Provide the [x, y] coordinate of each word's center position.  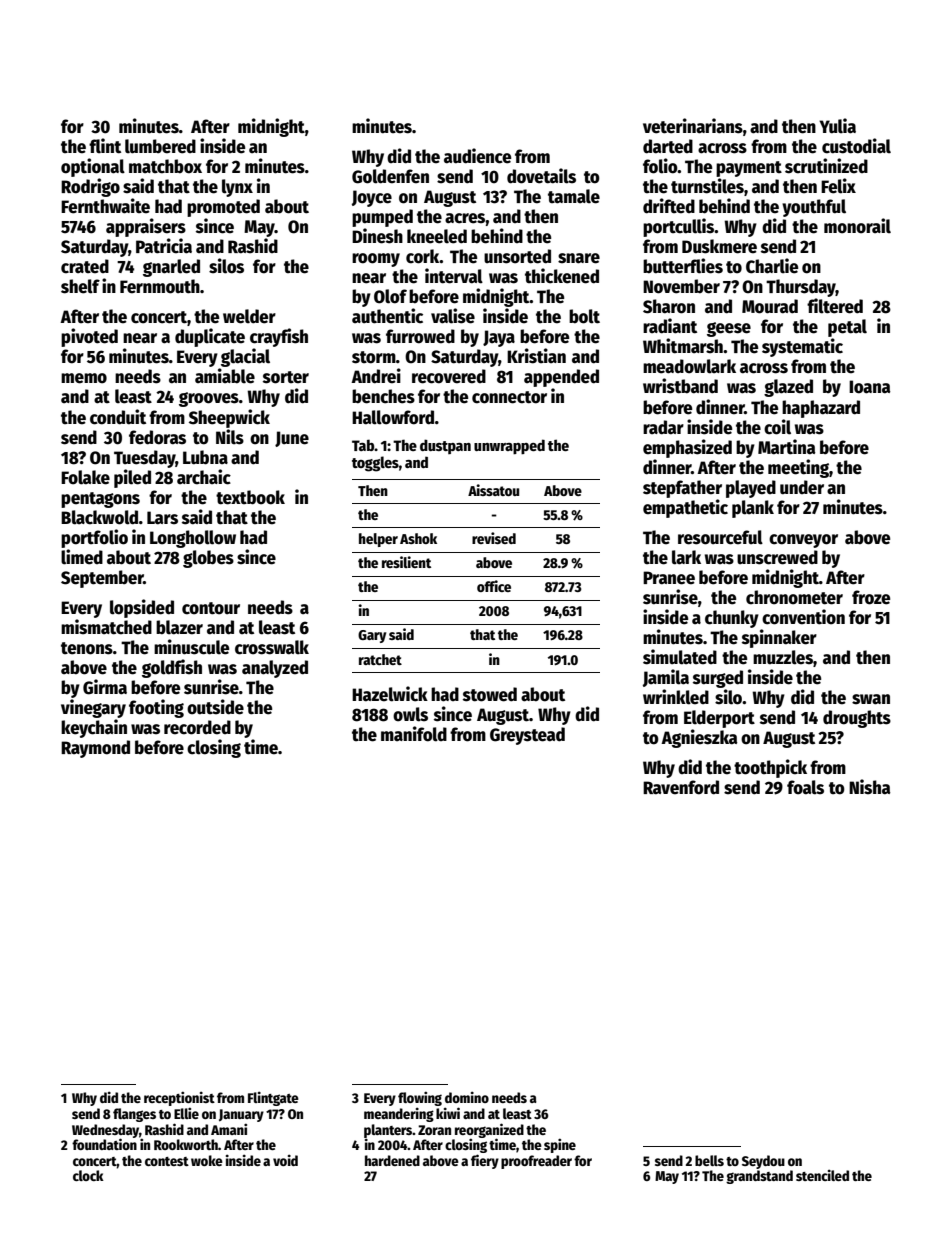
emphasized [687, 448]
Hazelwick [390, 694]
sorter [286, 377]
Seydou [763, 1162]
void [285, 1160]
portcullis [679, 227]
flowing [420, 1098]
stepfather [682, 489]
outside [215, 707]
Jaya [499, 338]
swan [871, 699]
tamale [574, 196]
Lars [162, 518]
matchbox [165, 166]
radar [663, 427]
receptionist [179, 1098]
